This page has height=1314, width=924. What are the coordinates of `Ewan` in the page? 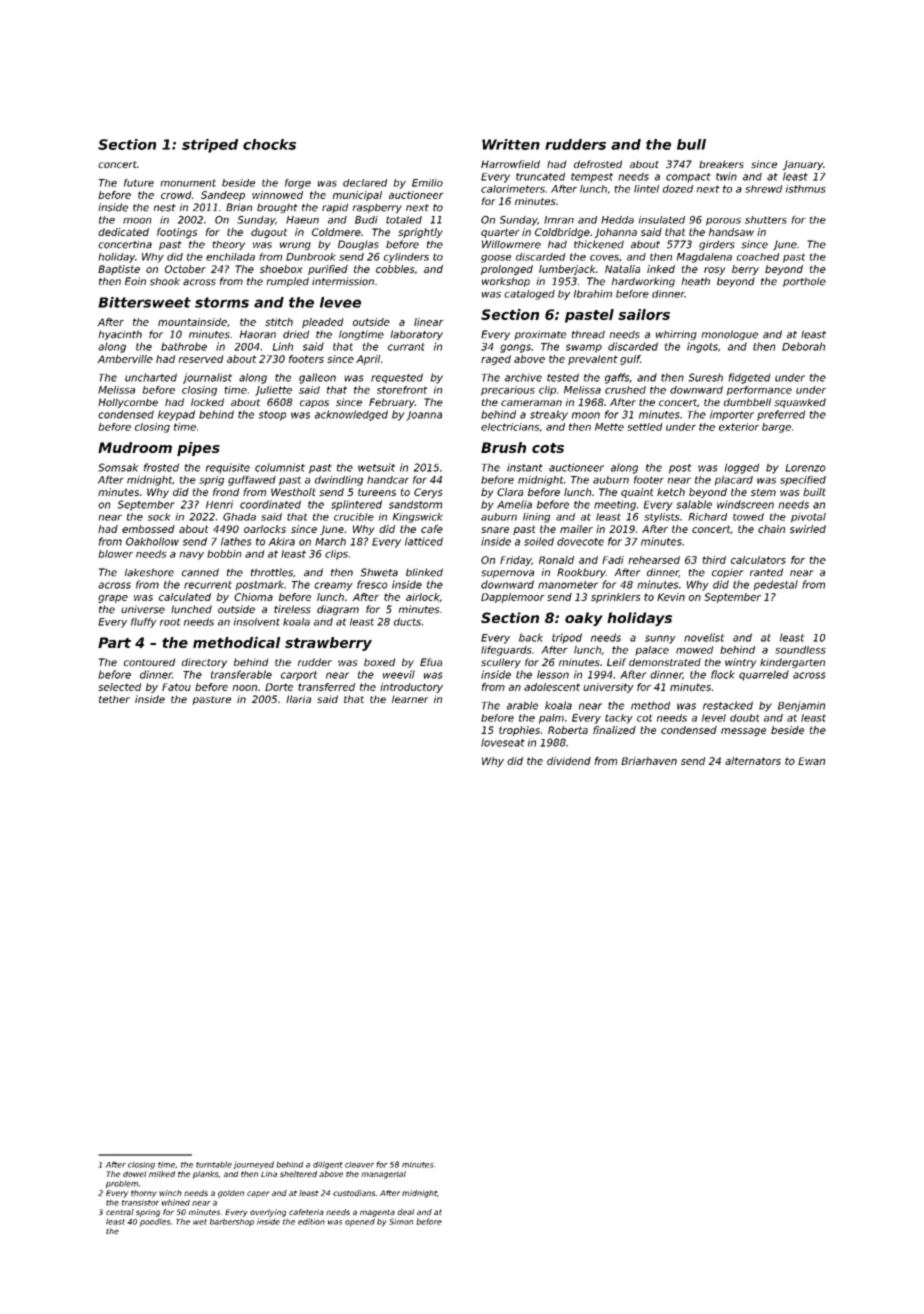 It's located at (811, 761).
